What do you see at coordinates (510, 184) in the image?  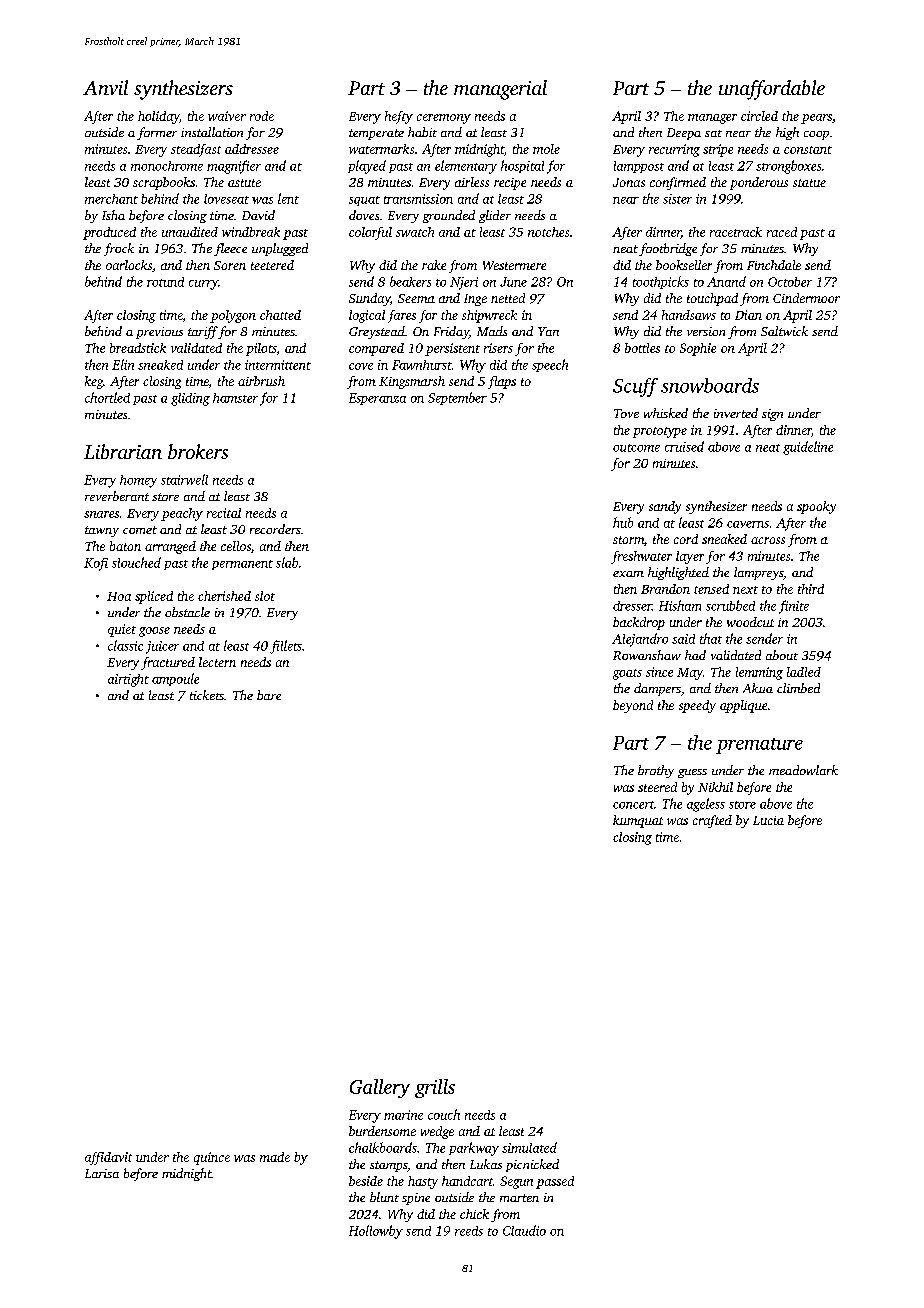 I see `recipe` at bounding box center [510, 184].
